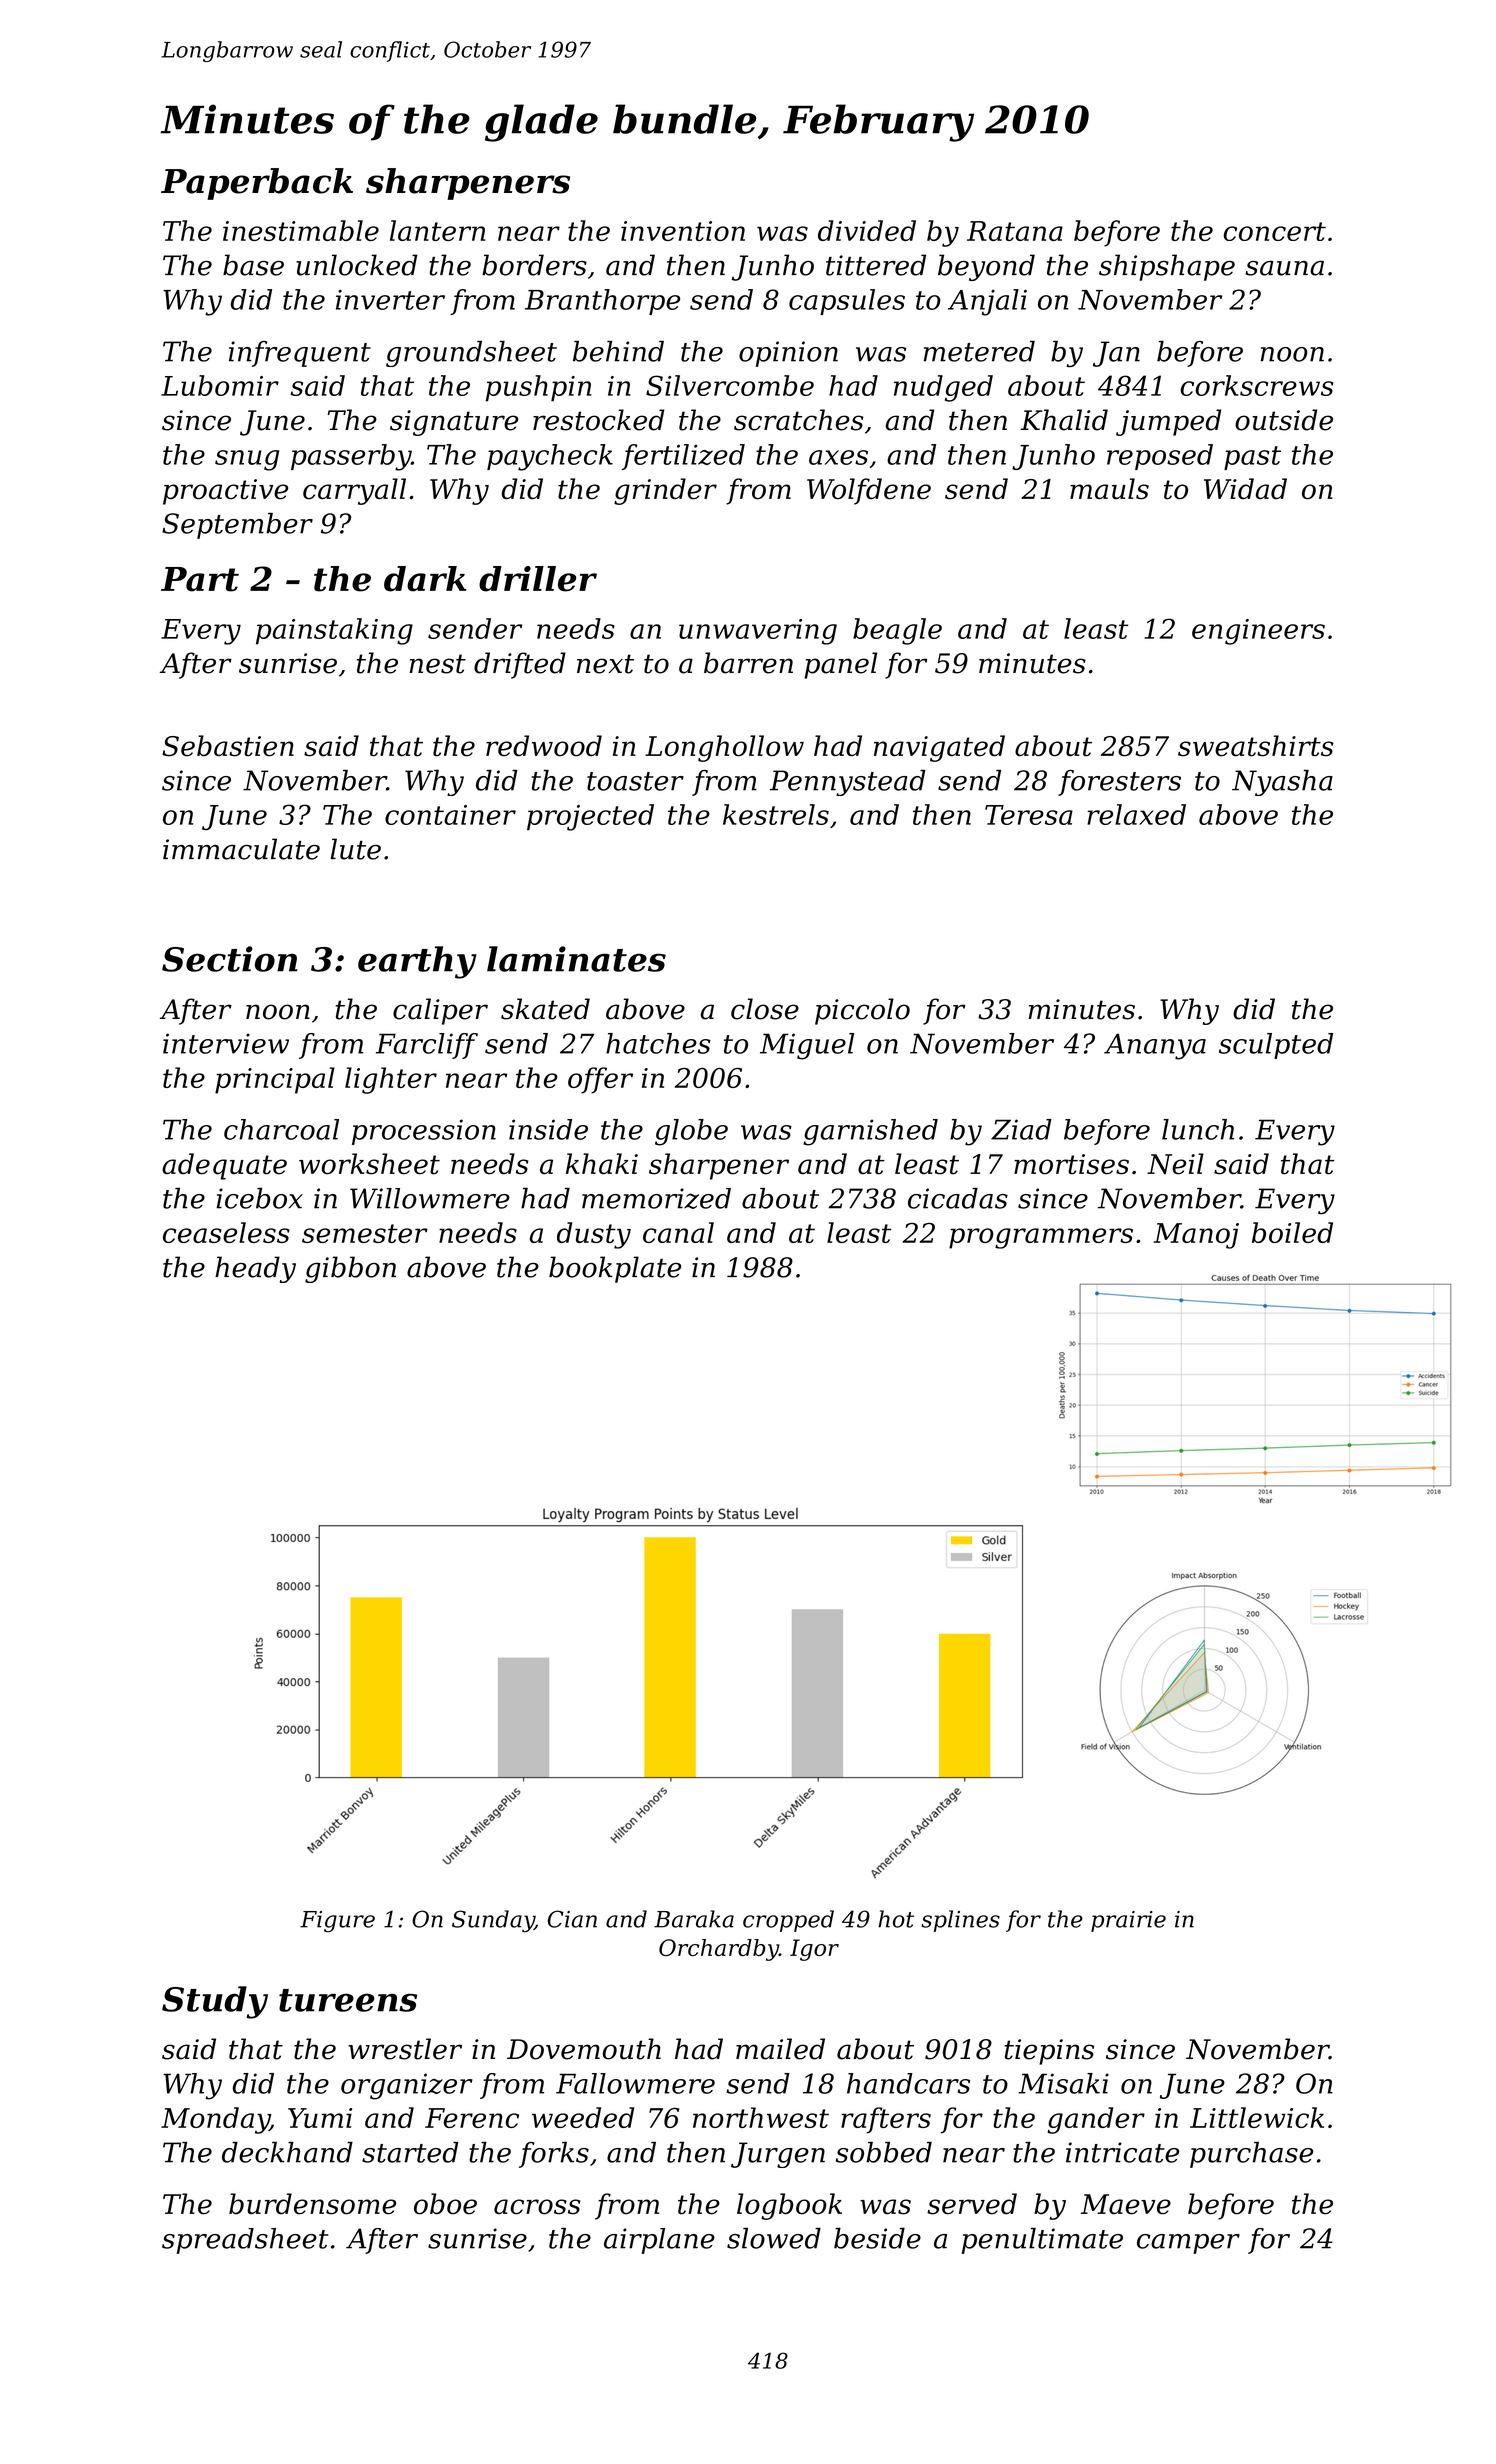  Describe the element at coordinates (300, 354) in the screenshot. I see `infrequent` at that location.
